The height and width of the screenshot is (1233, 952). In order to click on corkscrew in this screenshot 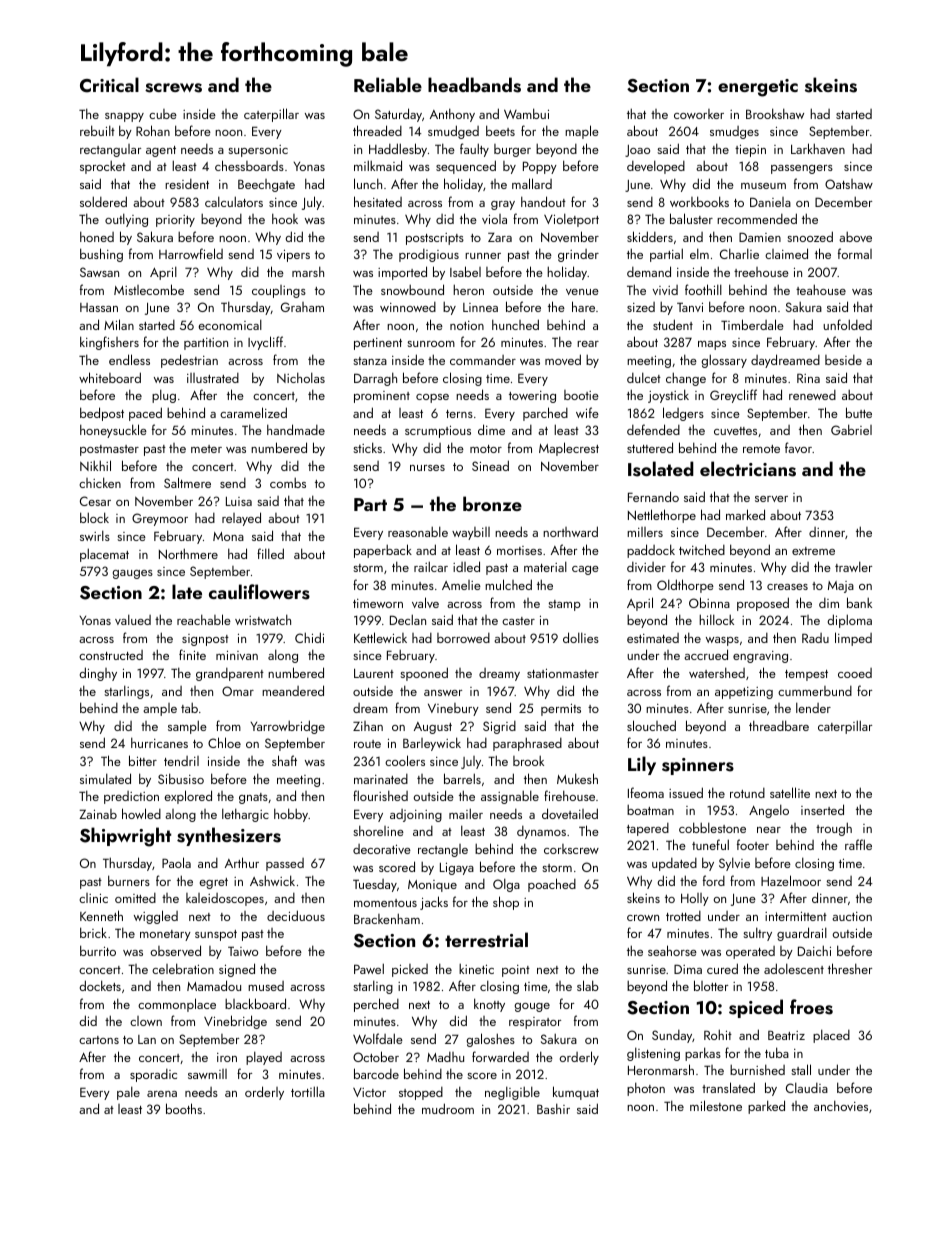, I will do `click(571, 849)`.
